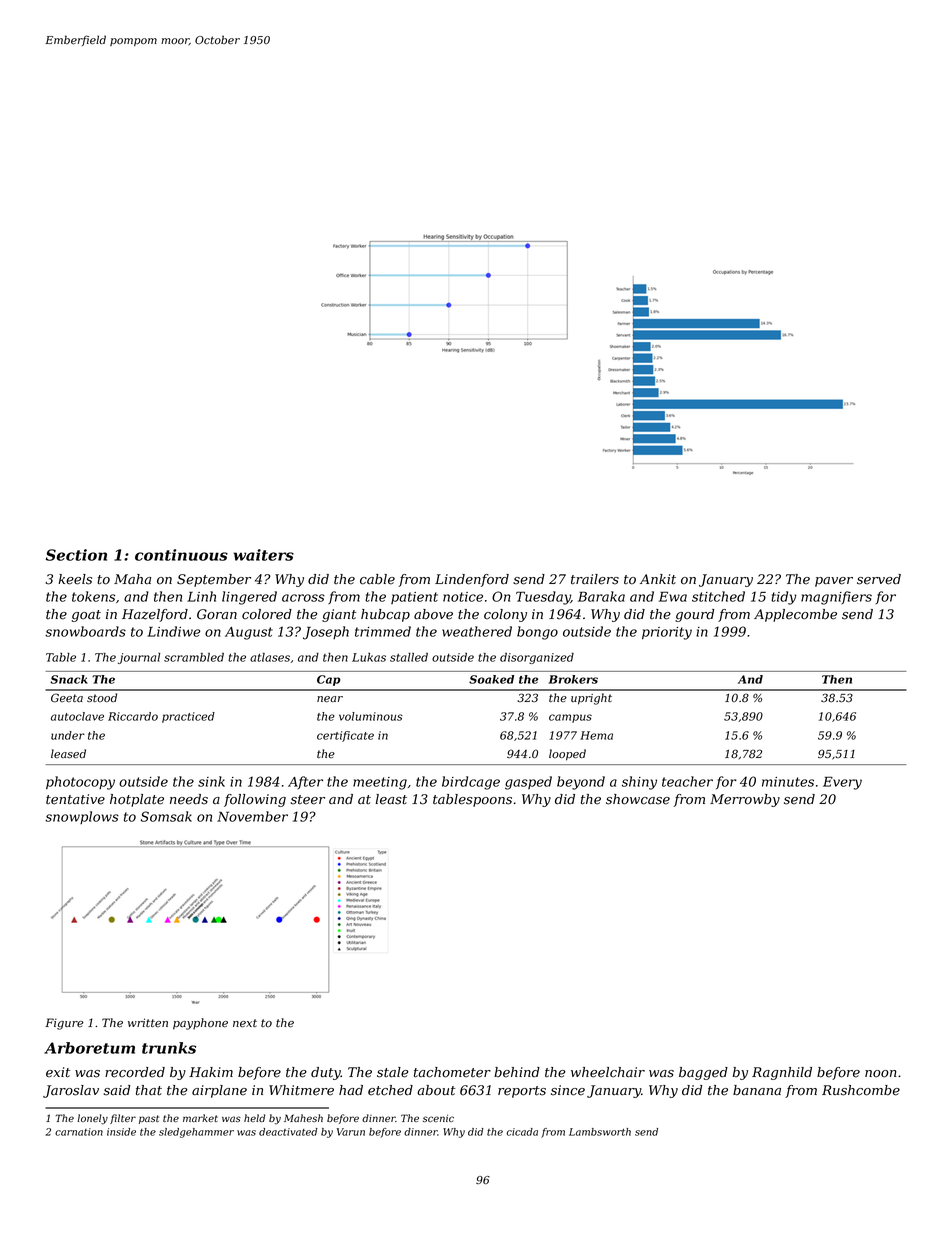 The image size is (952, 1233). Describe the element at coordinates (880, 1074) in the image. I see `noon` at that location.
